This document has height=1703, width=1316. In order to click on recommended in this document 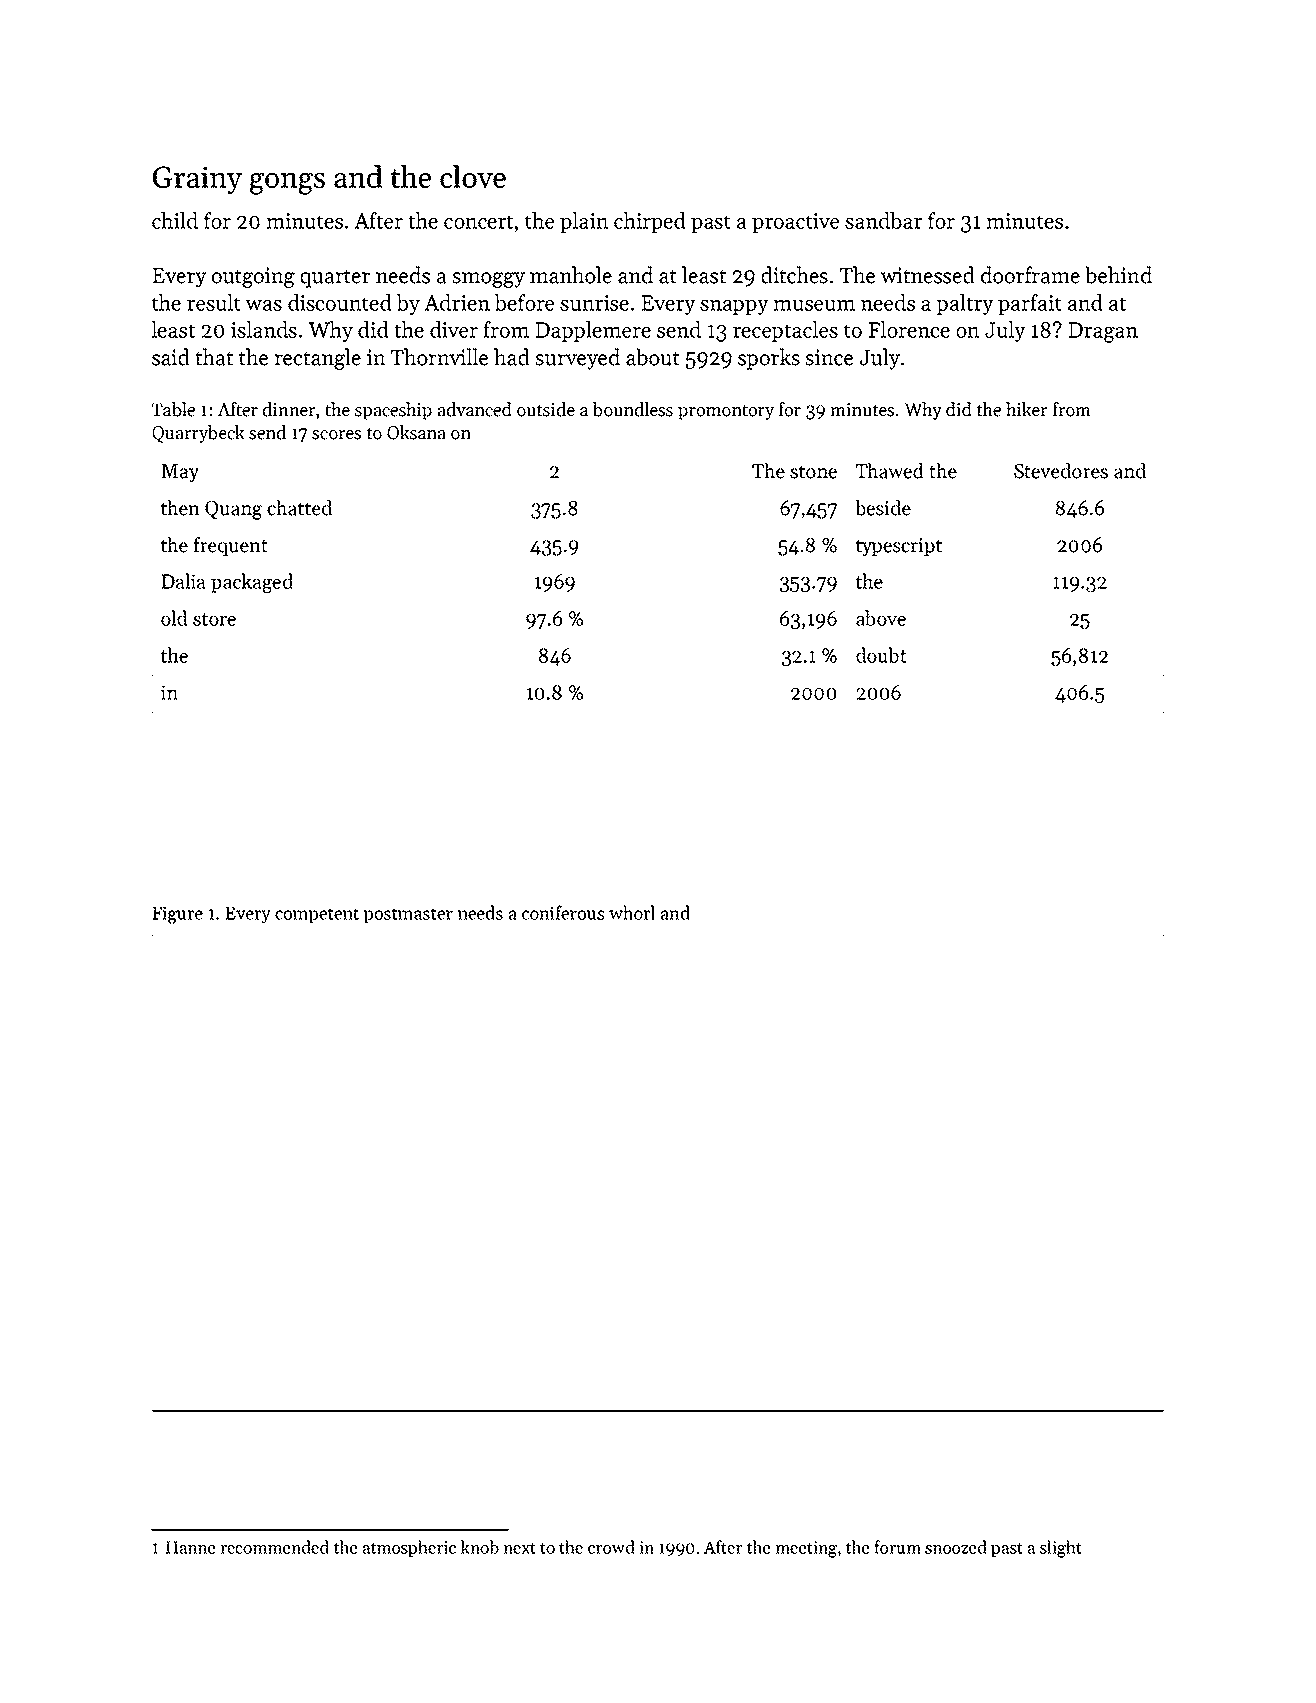, I will do `click(274, 1547)`.
